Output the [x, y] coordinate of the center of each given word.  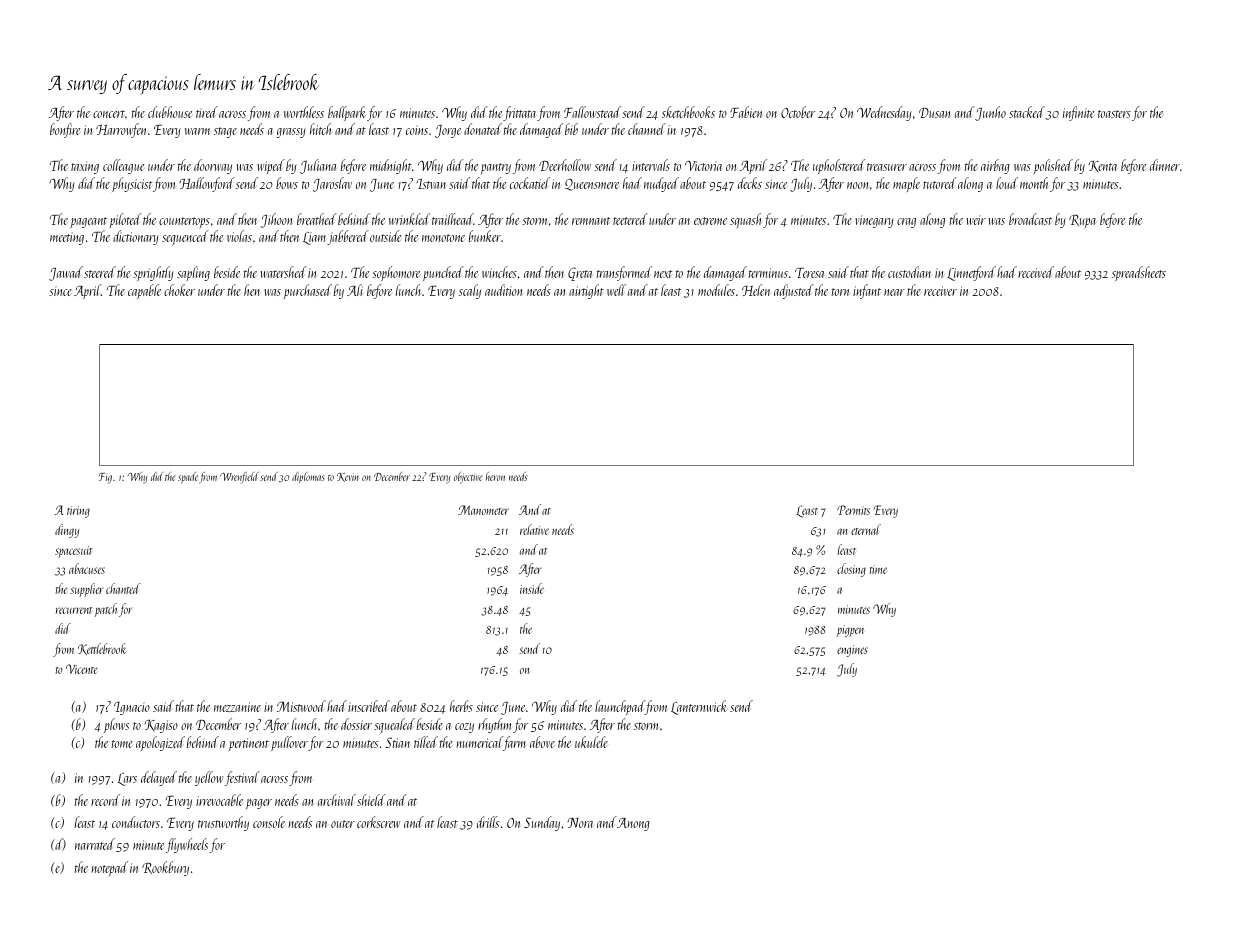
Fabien [746, 112]
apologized [160, 743]
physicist [132, 184]
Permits [853, 510]
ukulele [591, 742]
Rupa [1082, 221]
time [878, 569]
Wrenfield [239, 477]
